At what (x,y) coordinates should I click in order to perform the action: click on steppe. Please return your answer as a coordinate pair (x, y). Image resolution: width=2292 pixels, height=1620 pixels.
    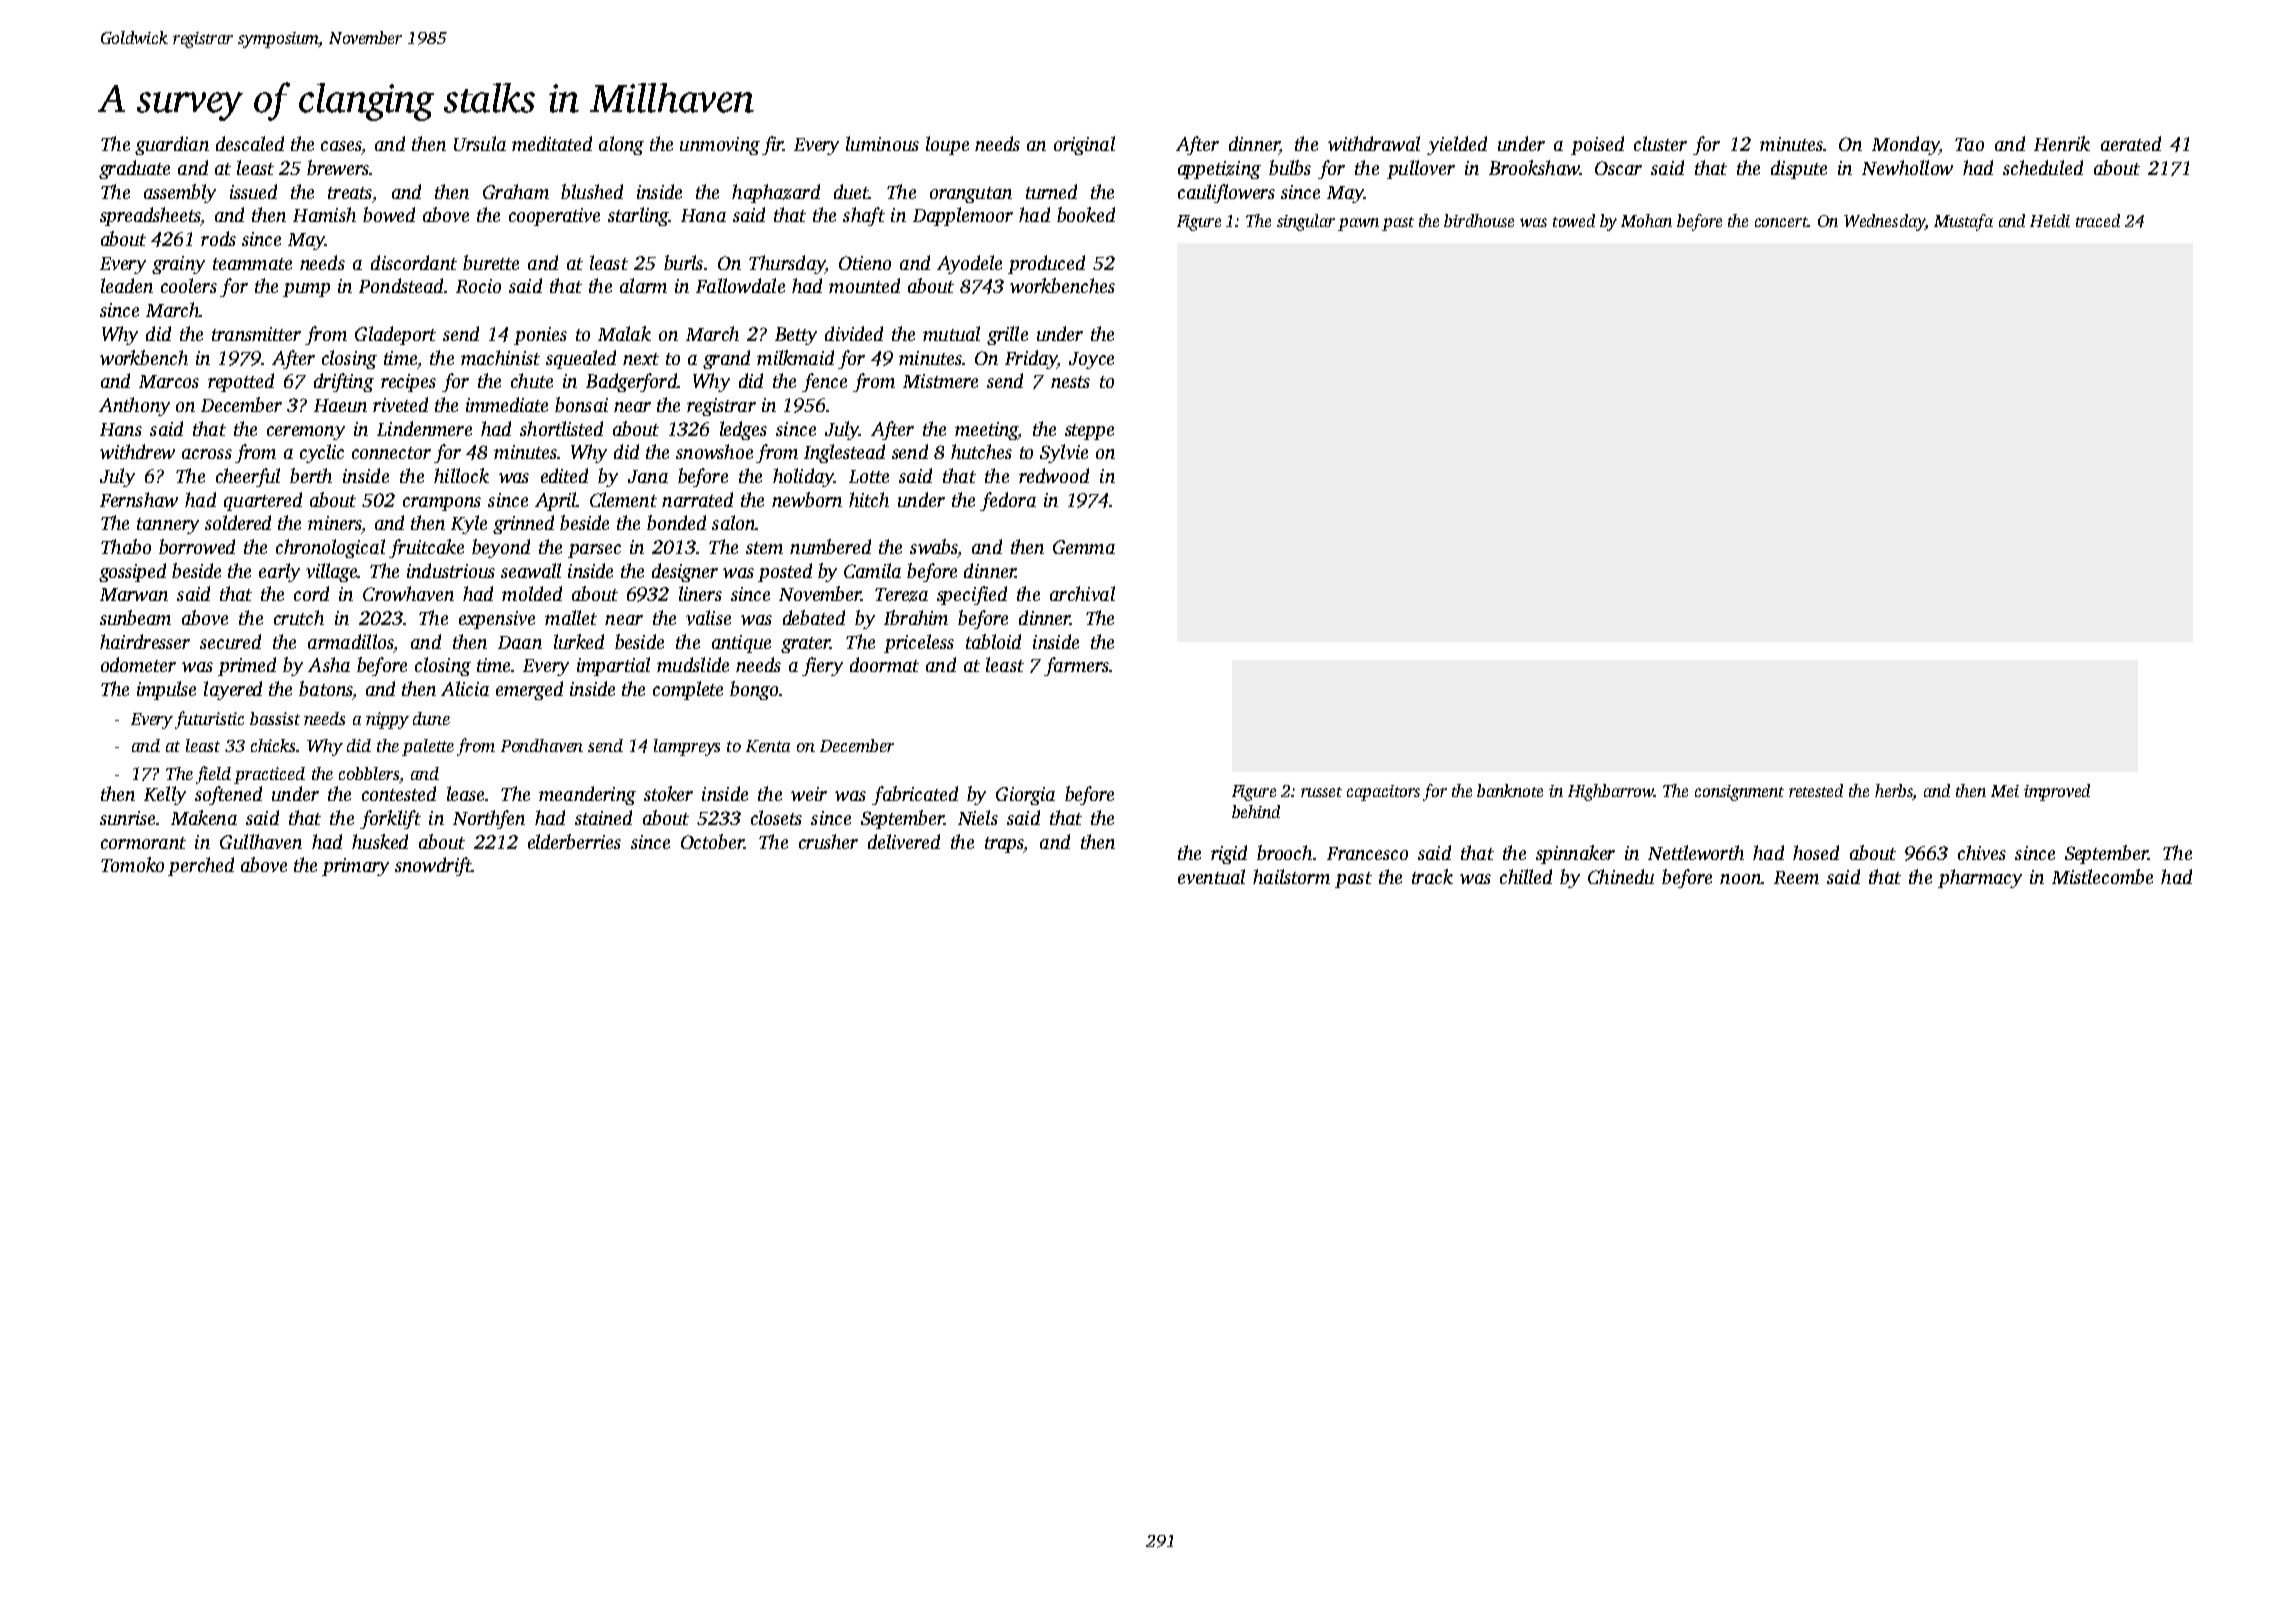
    Looking at the image, I should click on (1089, 432).
